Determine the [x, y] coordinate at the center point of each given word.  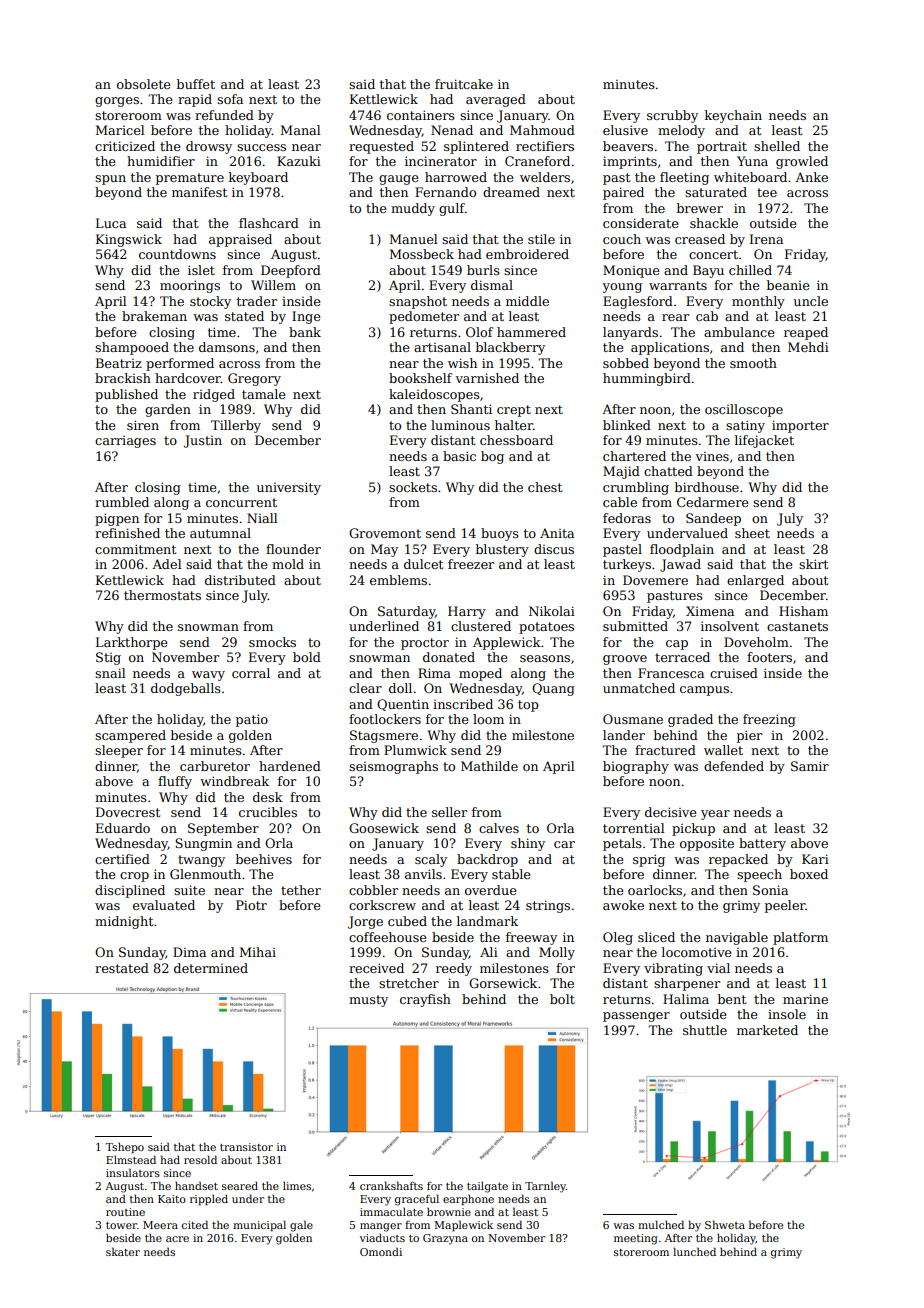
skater [123, 1251]
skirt [813, 564]
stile [541, 239]
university [289, 488]
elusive [625, 130]
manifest [199, 192]
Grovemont [385, 533]
